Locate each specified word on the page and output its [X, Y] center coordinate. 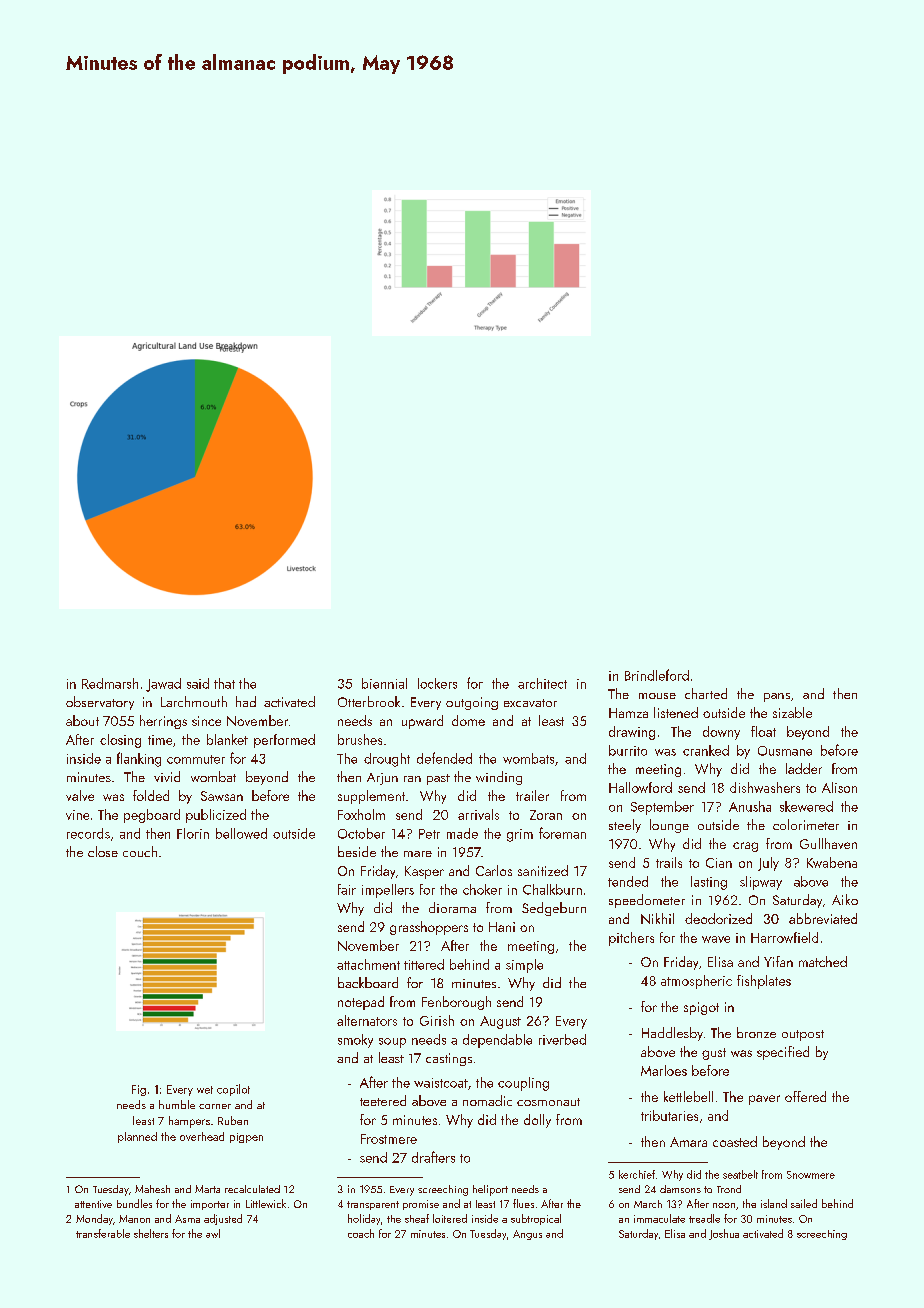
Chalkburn [552, 889]
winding [499, 778]
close [103, 851]
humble [177, 1104]
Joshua [724, 1234]
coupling [523, 1084]
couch [140, 851]
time [160, 740]
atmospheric [696, 982]
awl [213, 1233]
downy [721, 733]
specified [783, 1053]
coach [361, 1233]
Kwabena [832, 862]
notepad [361, 1003]
